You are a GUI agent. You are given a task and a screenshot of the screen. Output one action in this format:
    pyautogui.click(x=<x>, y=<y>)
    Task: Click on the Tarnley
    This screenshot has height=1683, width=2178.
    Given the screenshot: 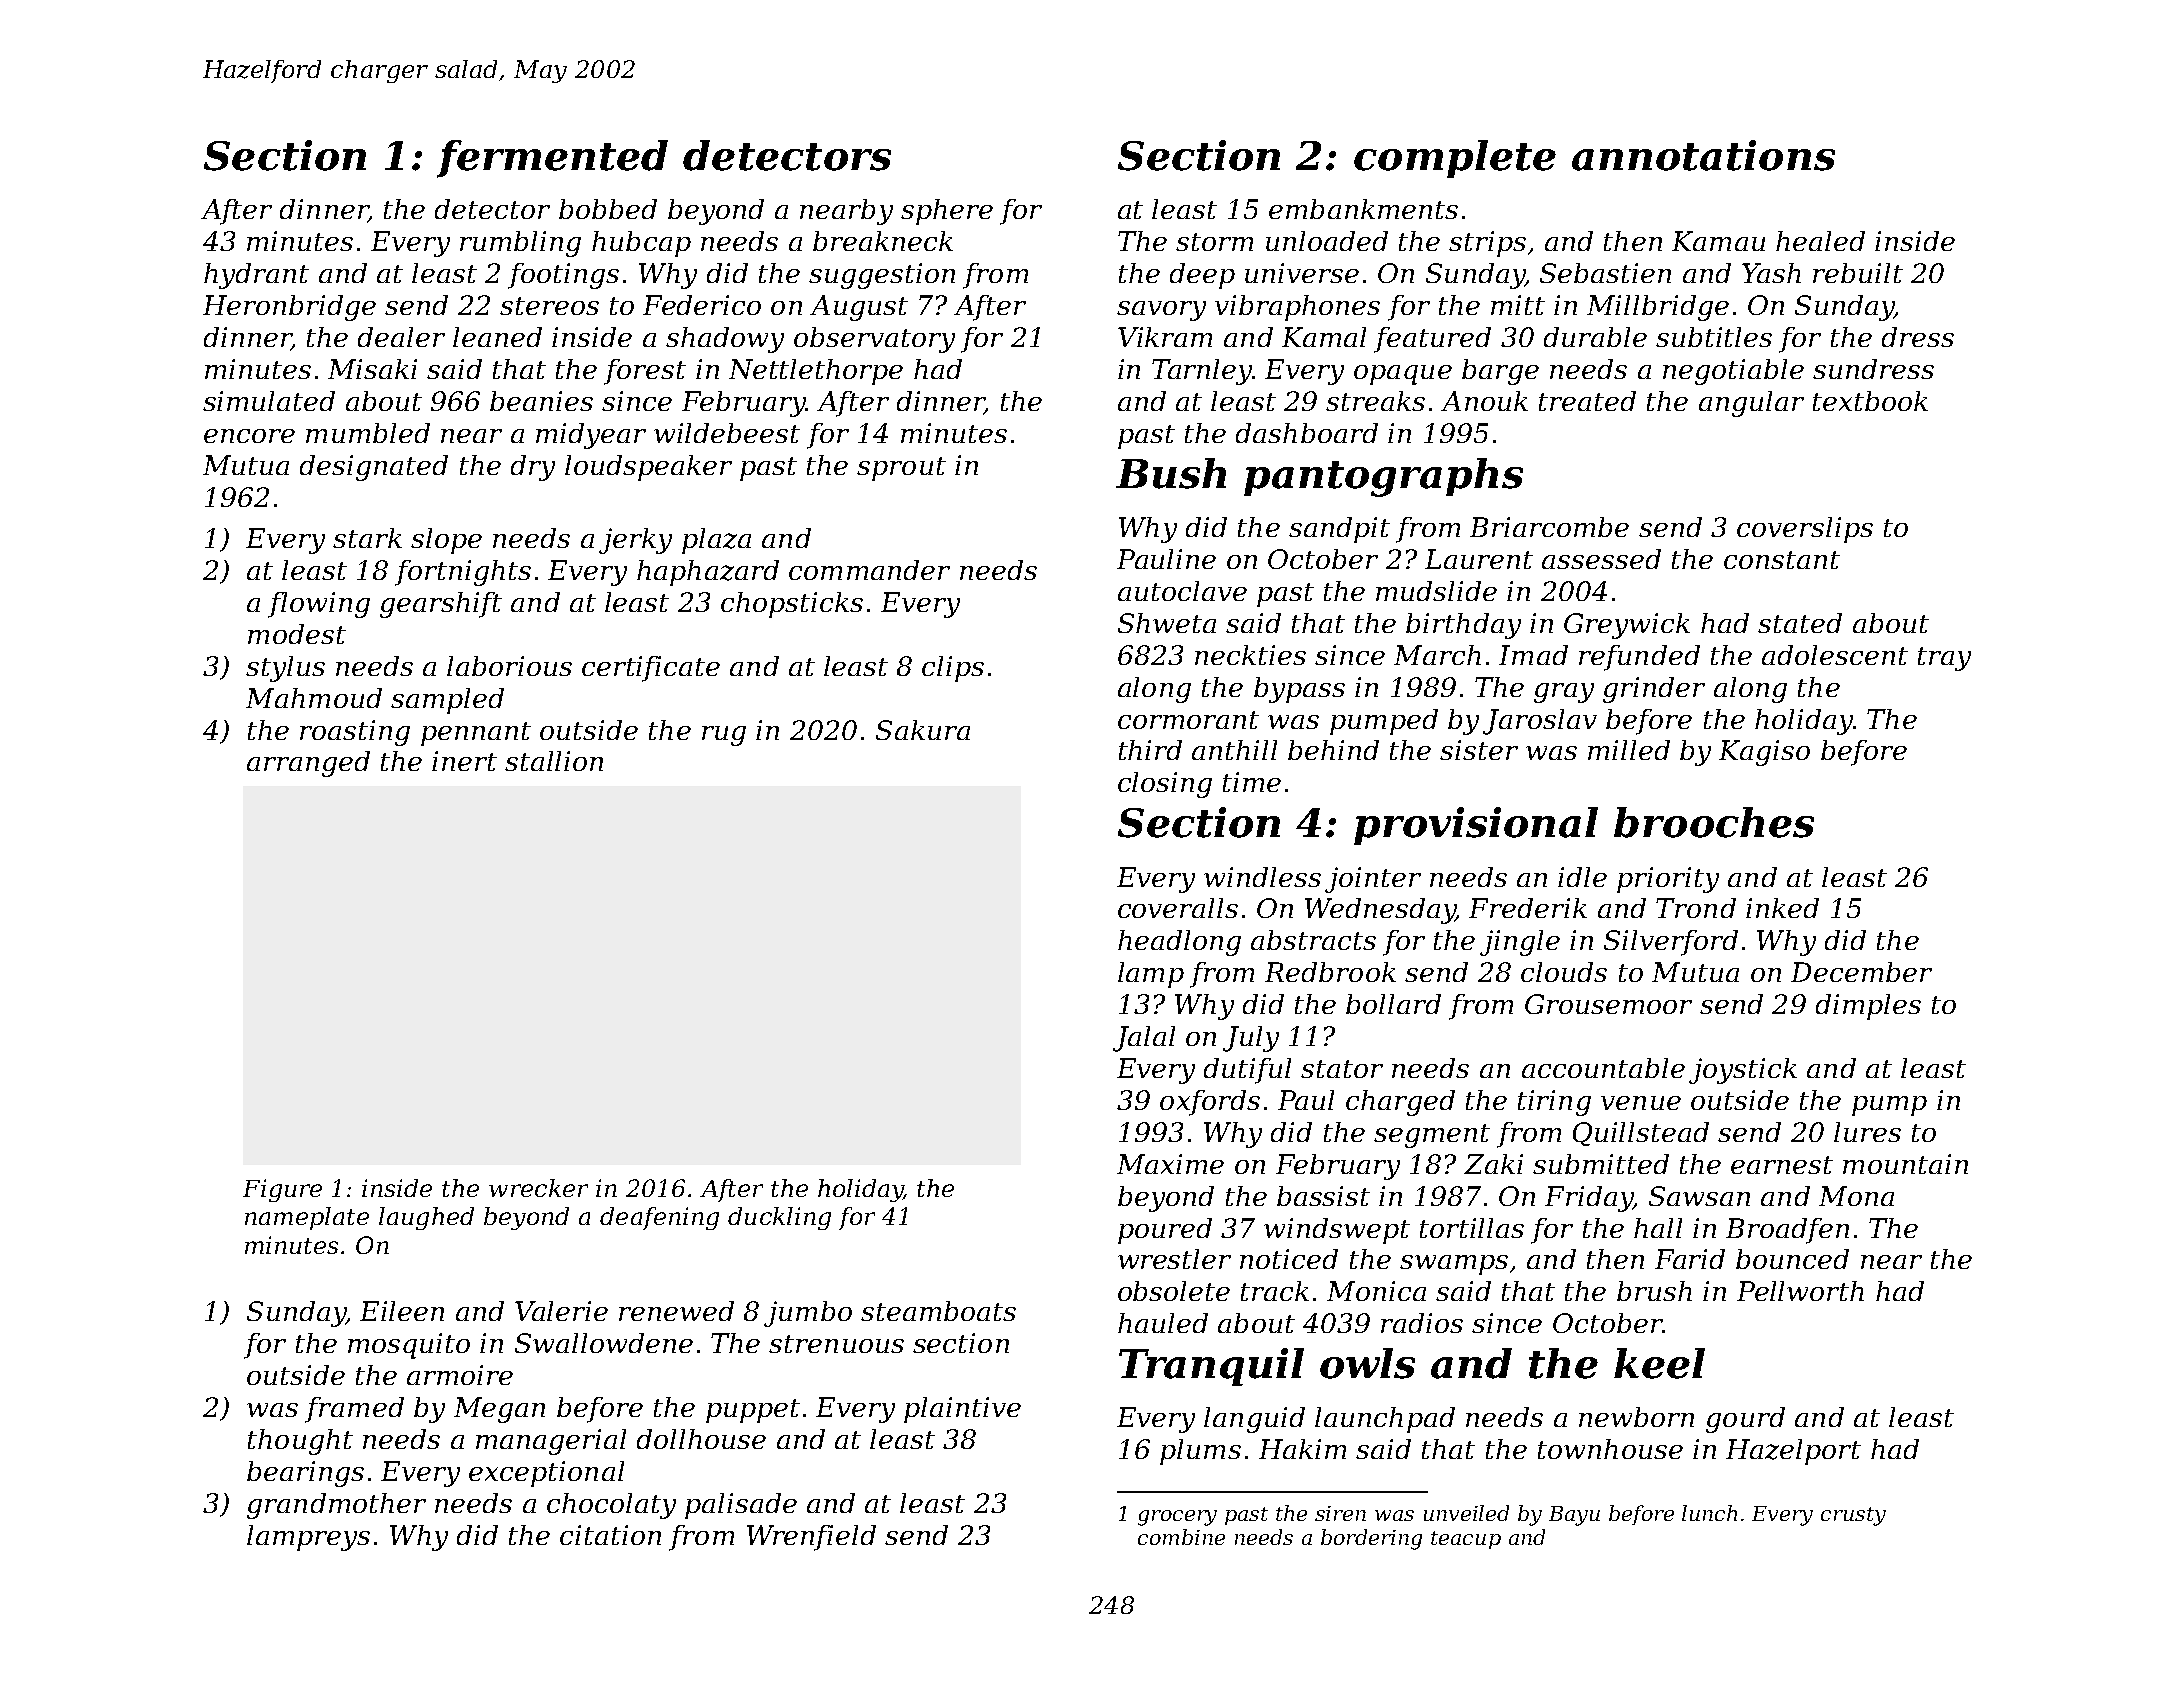 What is the action you would take?
    pyautogui.click(x=1202, y=372)
